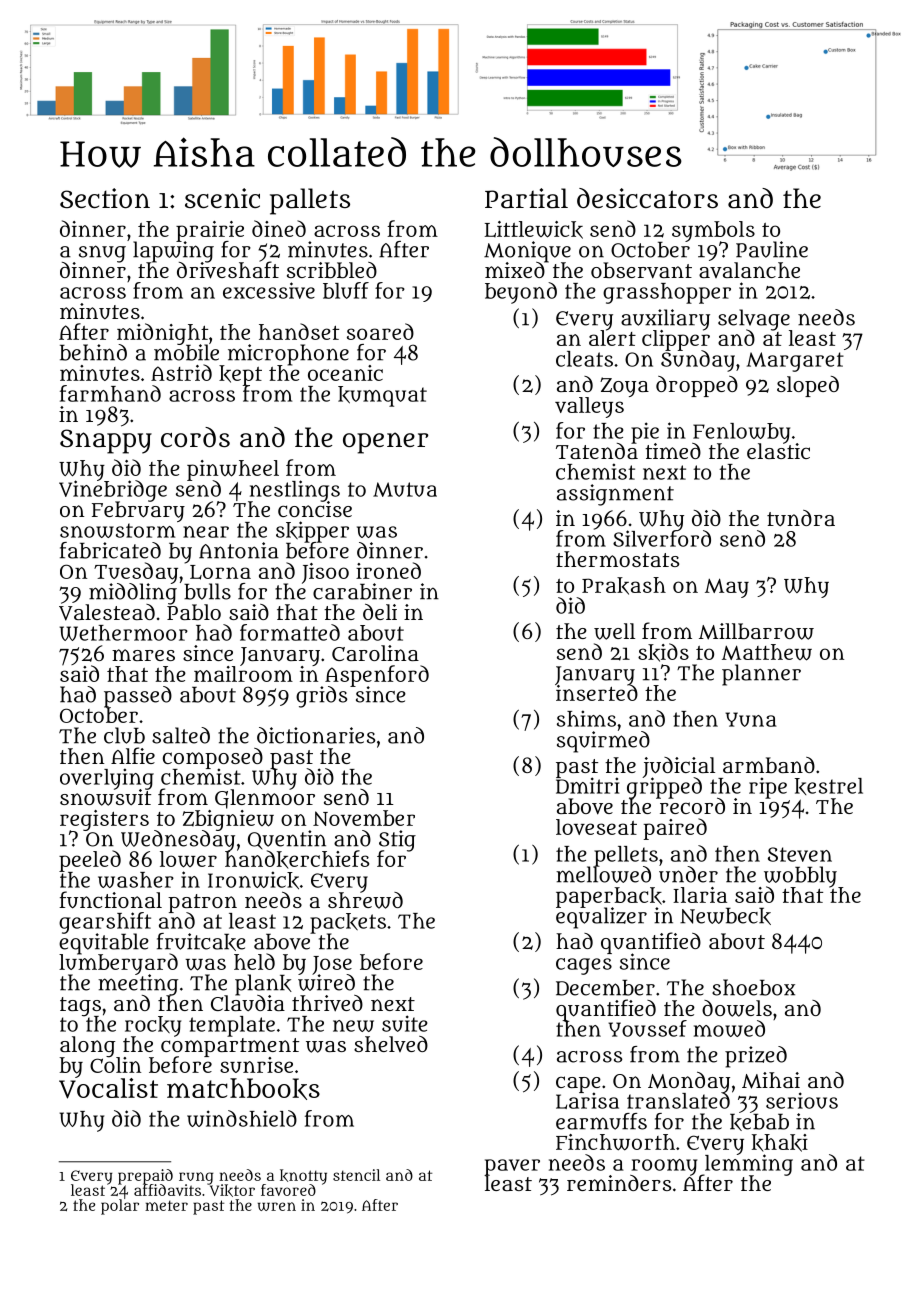 The width and height of the document is (924, 1314). Describe the element at coordinates (243, 674) in the document. I see `mailroom` at that location.
